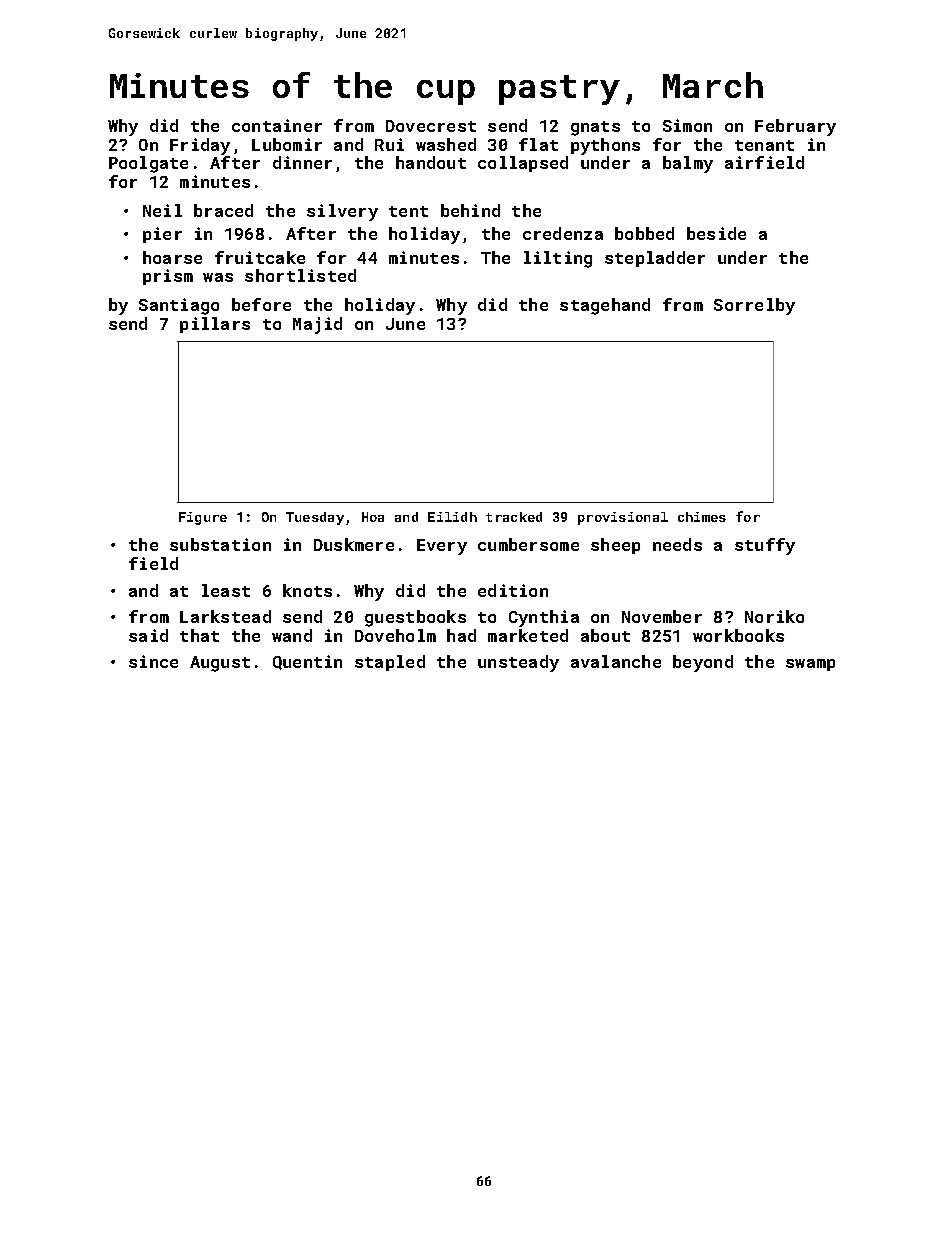 Image resolution: width=952 pixels, height=1233 pixels. What do you see at coordinates (390, 663) in the screenshot?
I see `stapled` at bounding box center [390, 663].
